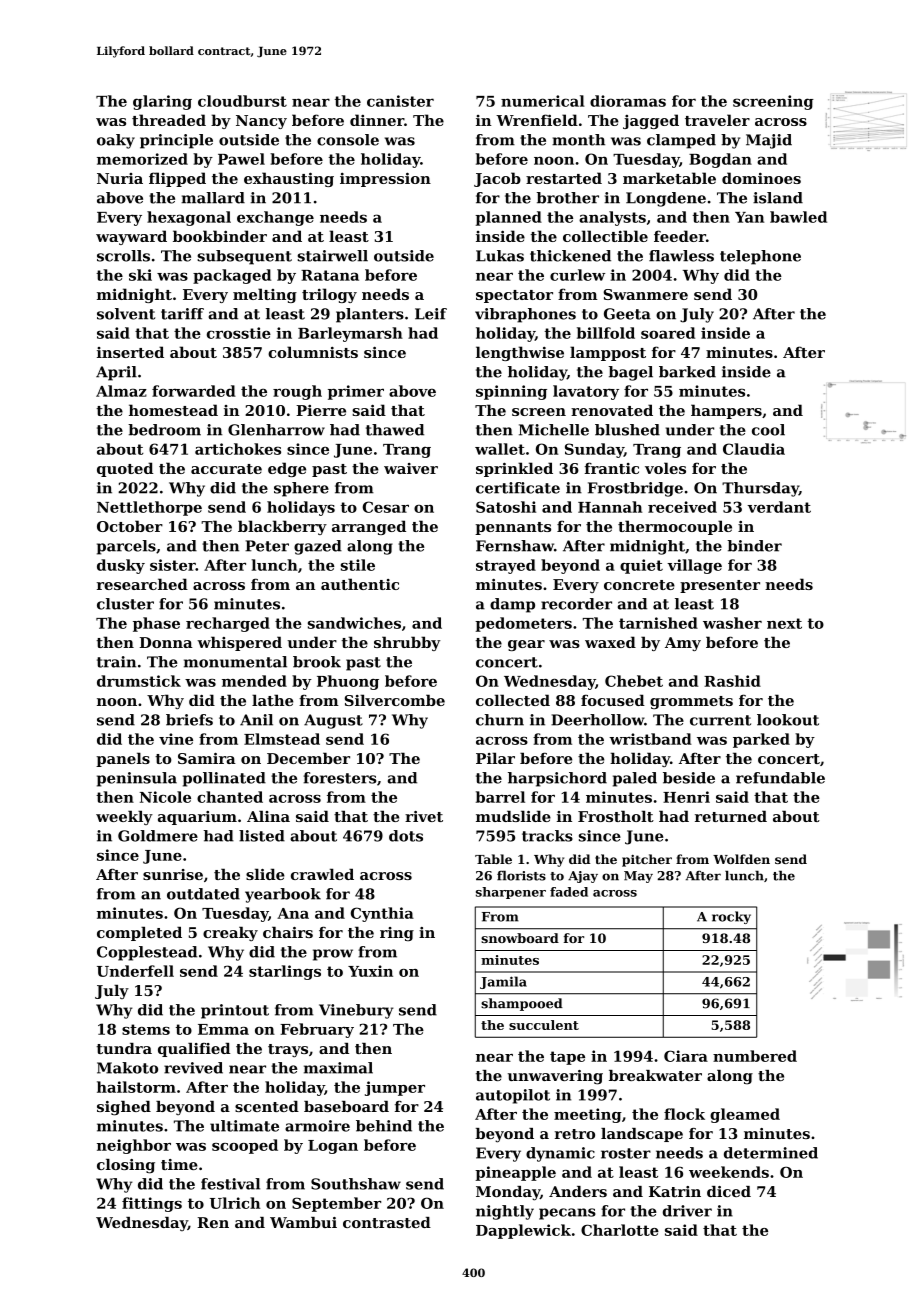 Image resolution: width=924 pixels, height=1308 pixels. I want to click on barked, so click(687, 372).
